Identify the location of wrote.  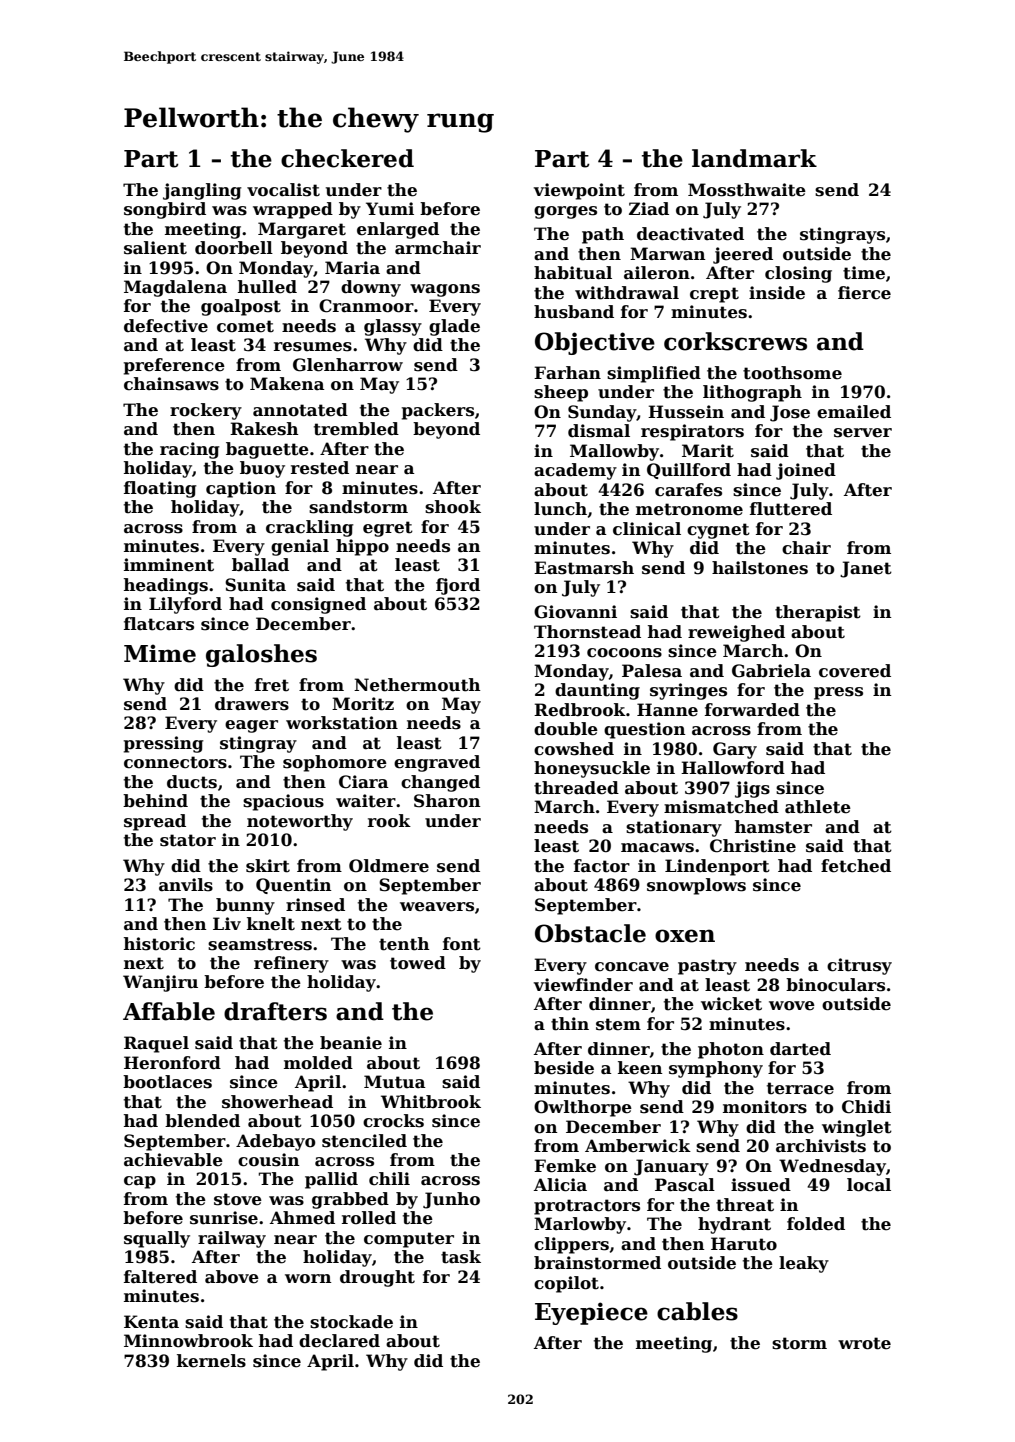
(864, 1343).
